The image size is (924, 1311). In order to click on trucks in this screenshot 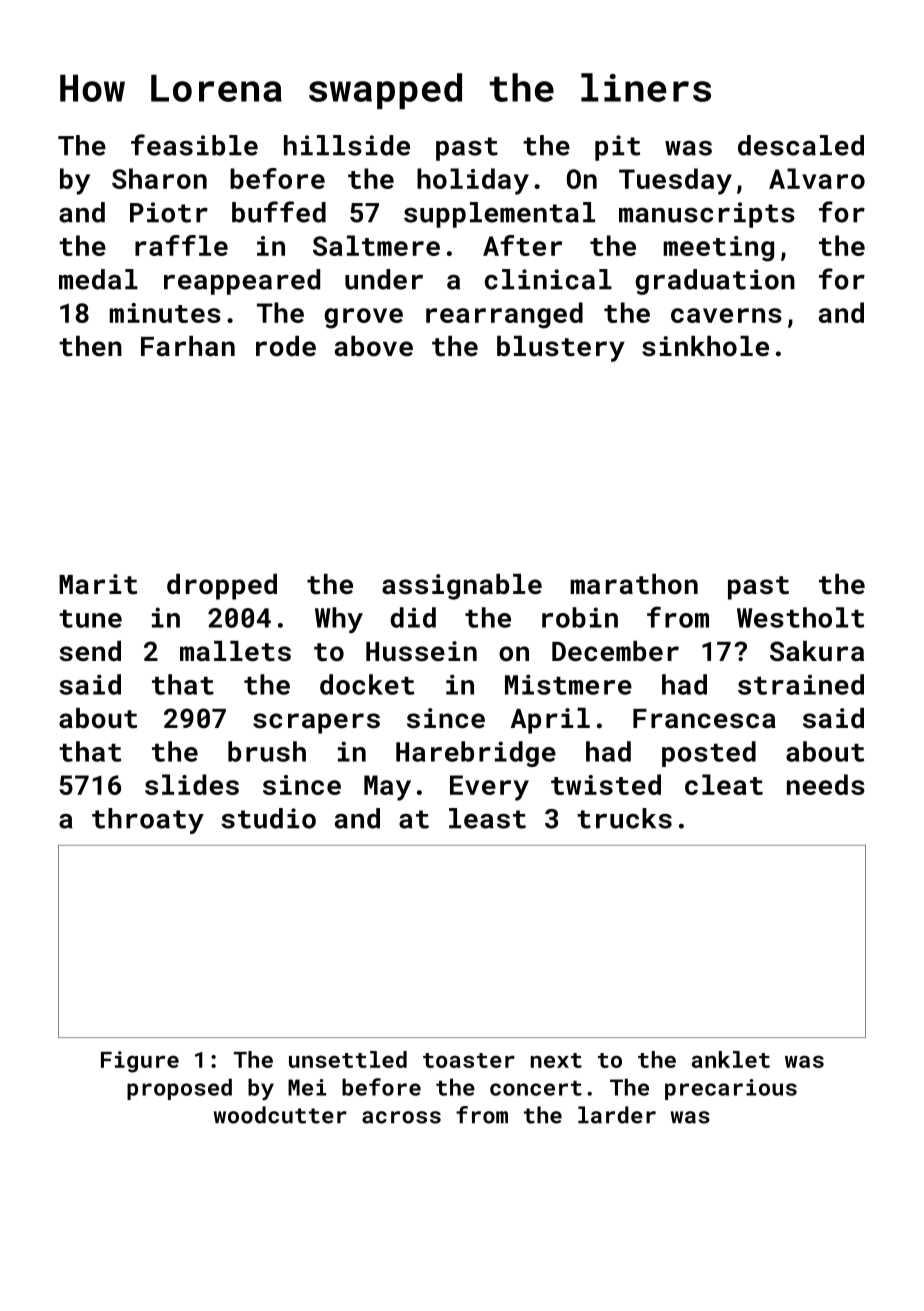, I will do `click(624, 818)`.
